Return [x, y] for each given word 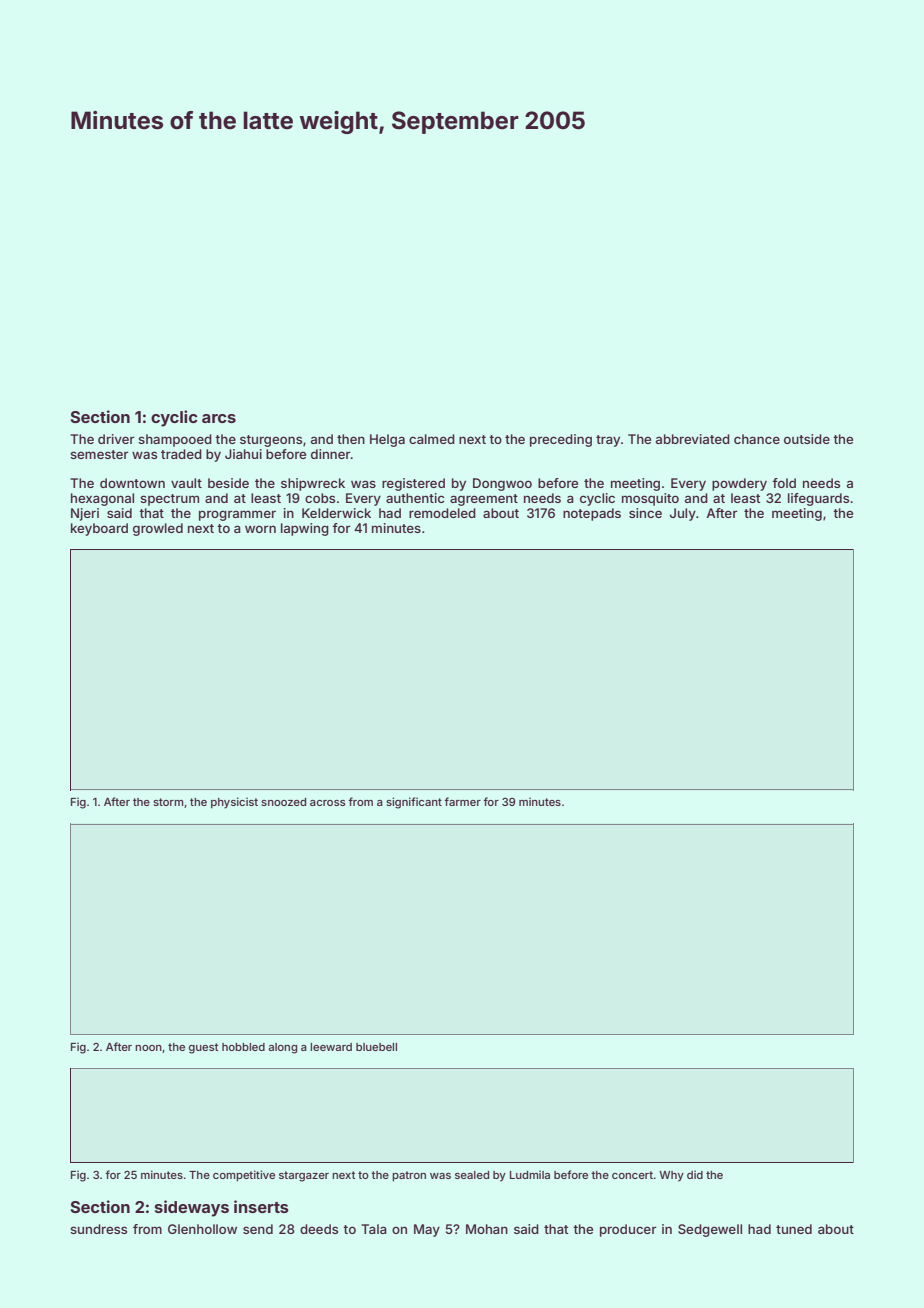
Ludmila [530, 1174]
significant [414, 803]
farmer [462, 801]
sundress [98, 1229]
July [683, 514]
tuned [794, 1229]
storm [168, 802]
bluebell [376, 1047]
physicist [234, 803]
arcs [219, 418]
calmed [432, 439]
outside [807, 439]
